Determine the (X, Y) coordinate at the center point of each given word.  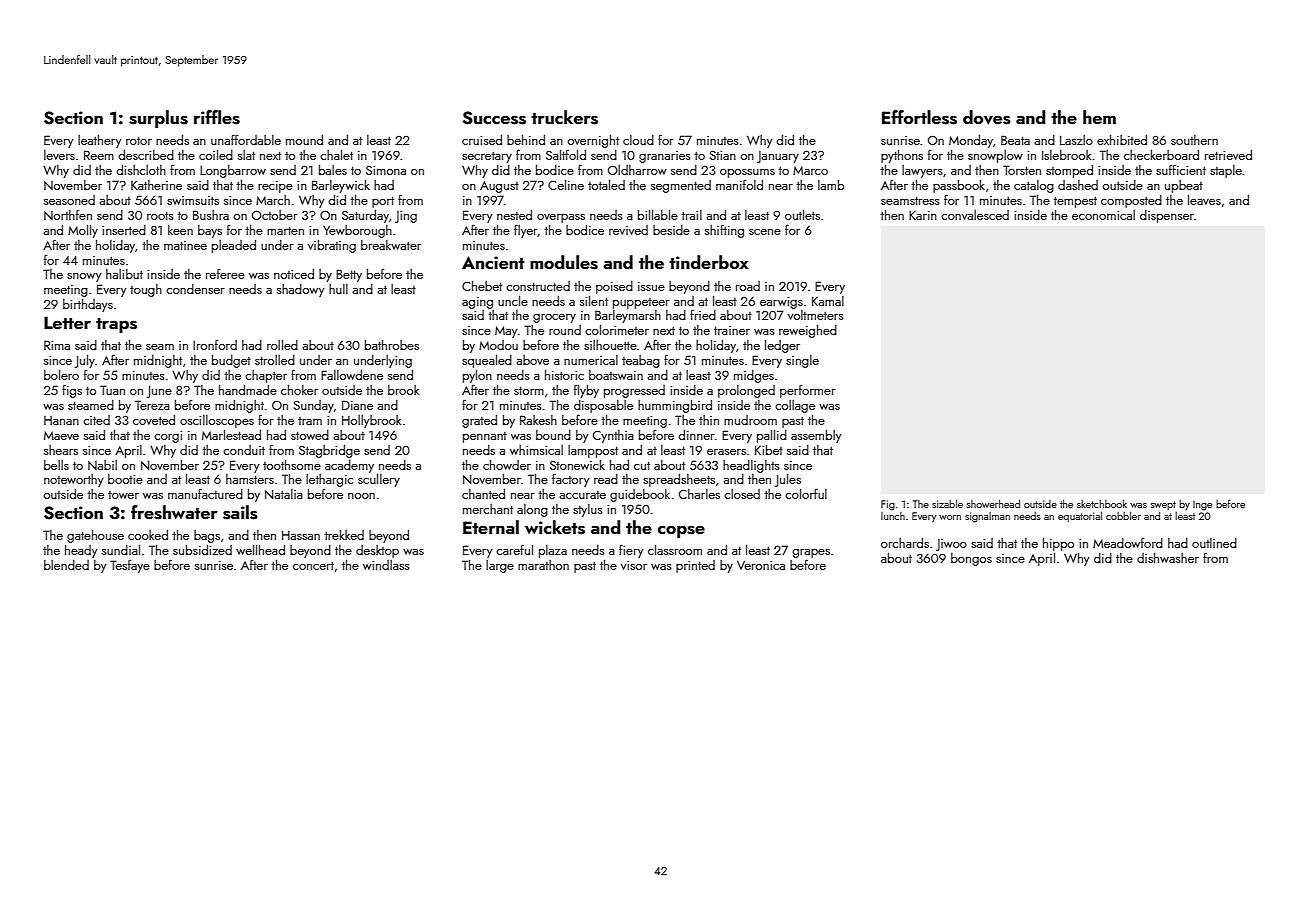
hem (1099, 117)
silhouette (610, 345)
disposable (603, 406)
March (273, 200)
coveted (154, 420)
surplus (158, 119)
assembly (816, 436)
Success (494, 118)
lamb (831, 185)
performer (808, 391)
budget (231, 361)
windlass (386, 565)
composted (1131, 201)
